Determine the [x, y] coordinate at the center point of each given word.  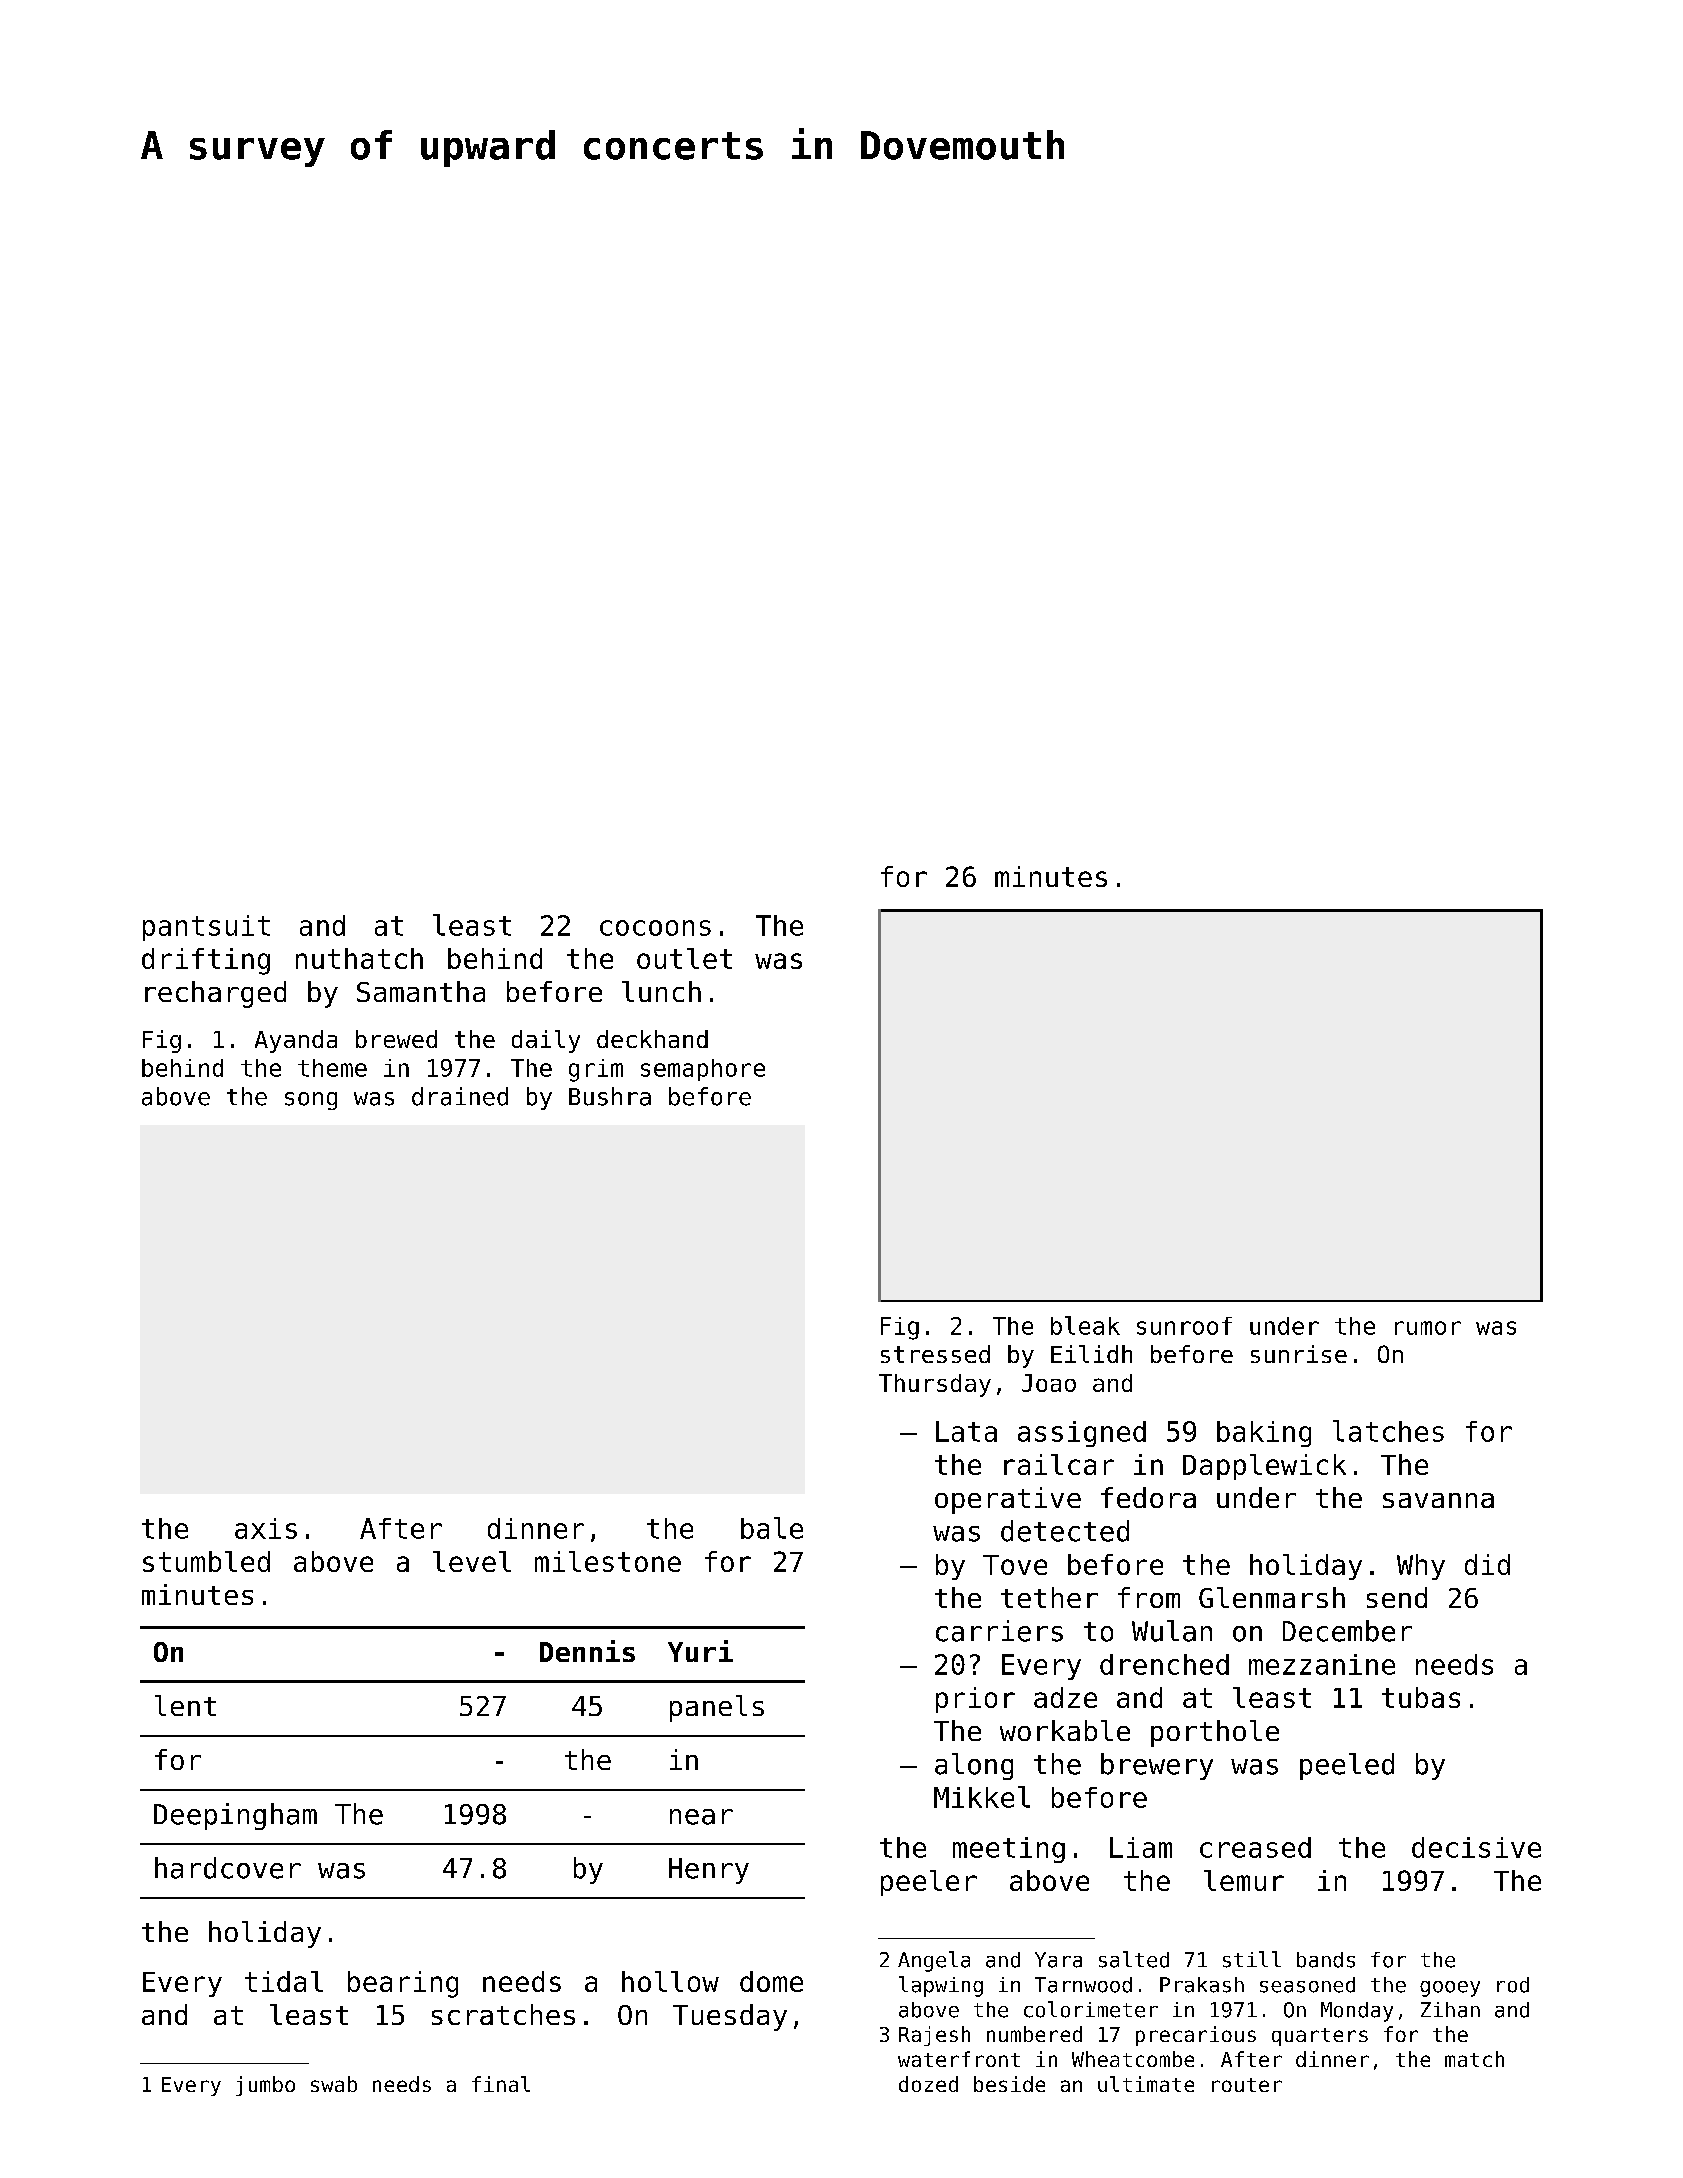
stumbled [206, 1561]
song [311, 1101]
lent [185, 1705]
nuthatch [359, 958]
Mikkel [982, 1797]
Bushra [610, 1096]
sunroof [1184, 1326]
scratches [503, 2014]
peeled [1347, 1766]
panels [717, 1708]
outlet [684, 958]
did [1487, 1564]
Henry [709, 1871]
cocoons [655, 928]
